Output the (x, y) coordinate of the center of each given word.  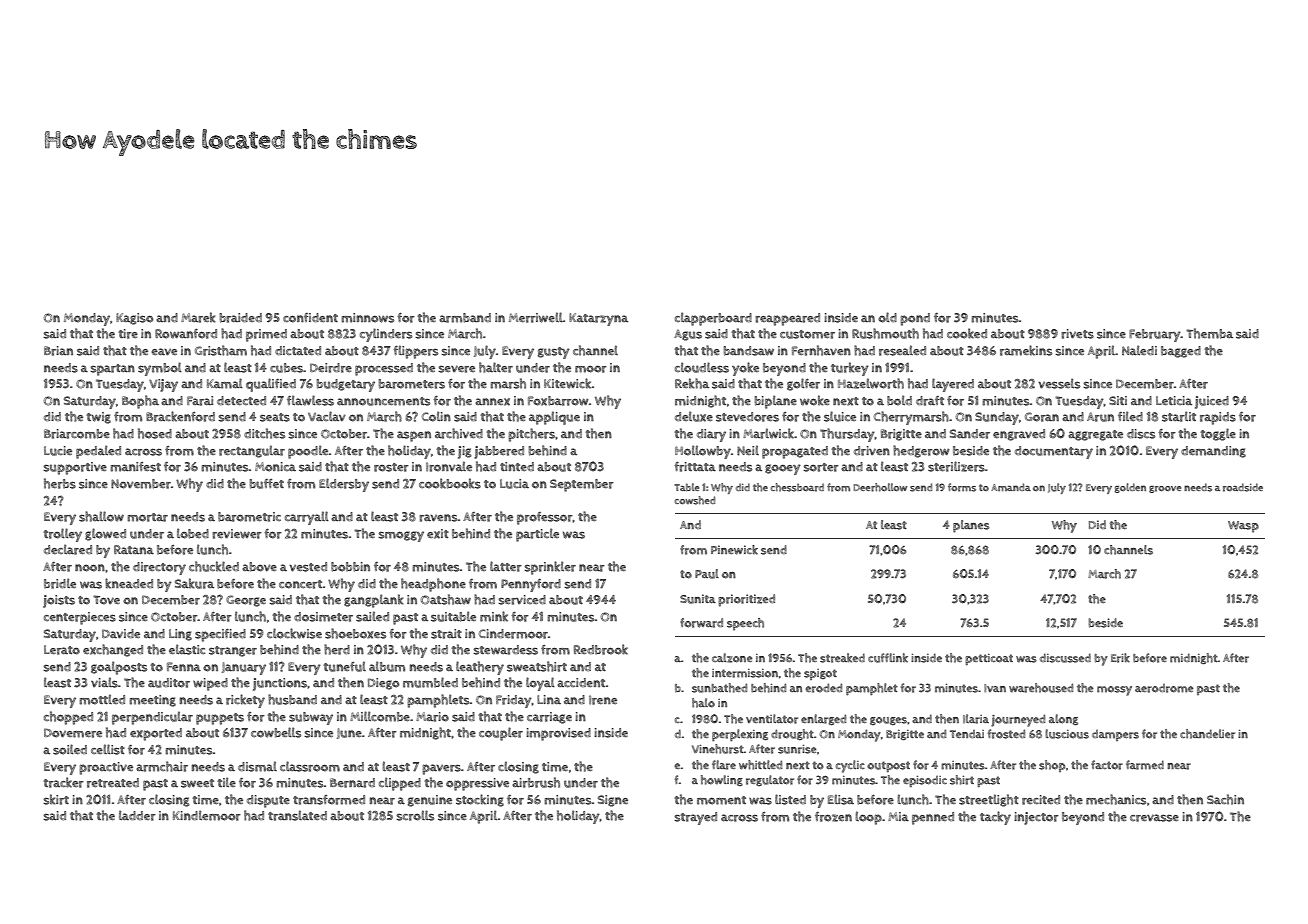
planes (971, 526)
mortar (147, 517)
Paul (707, 574)
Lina (549, 699)
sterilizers (956, 466)
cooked (967, 333)
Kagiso (134, 319)
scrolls (415, 815)
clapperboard (713, 319)
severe (456, 369)
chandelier (1207, 734)
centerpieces (80, 618)
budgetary (346, 385)
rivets (1077, 334)
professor (545, 518)
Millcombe (380, 716)
